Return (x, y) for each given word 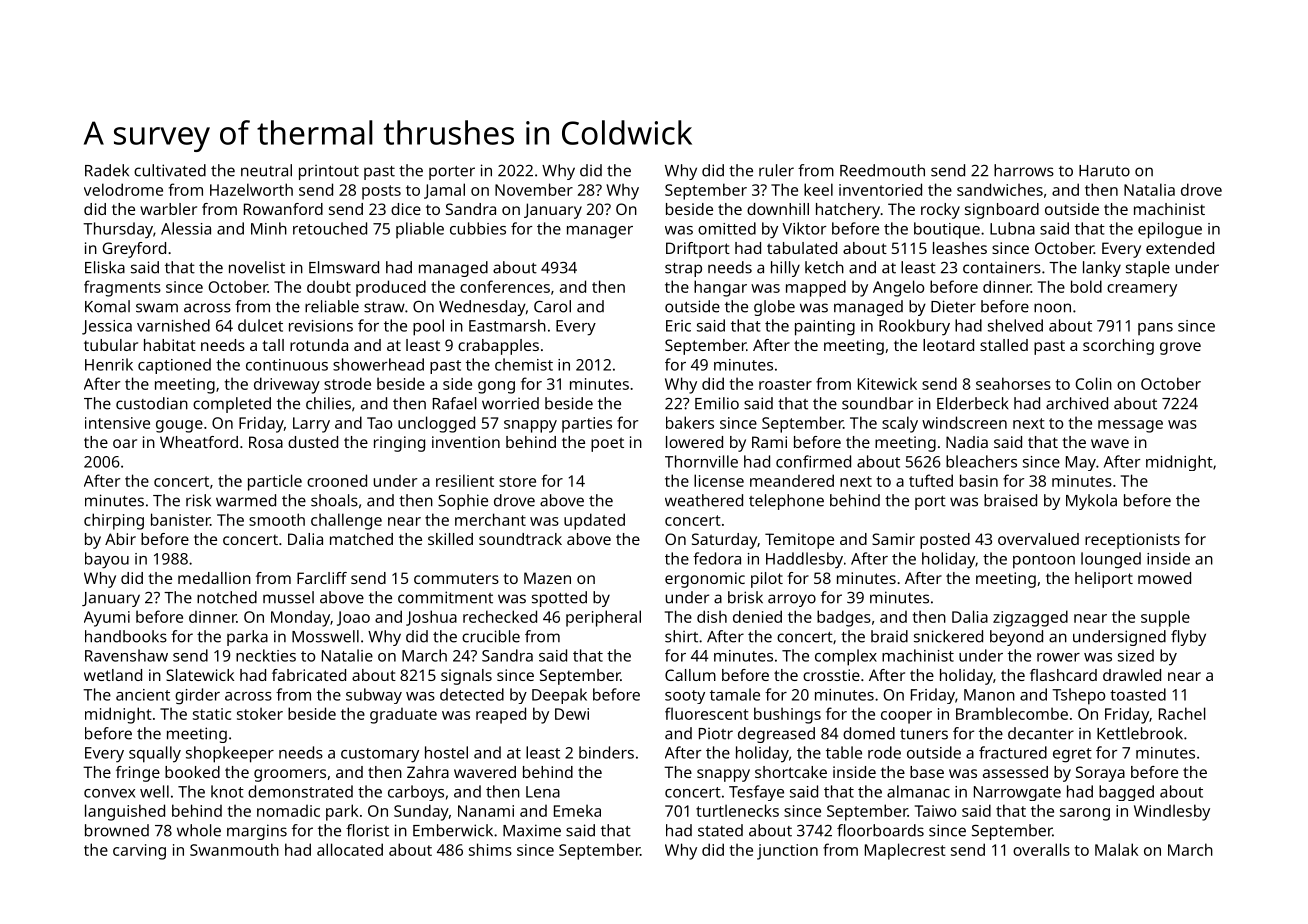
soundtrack (520, 539)
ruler (776, 170)
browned (117, 830)
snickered (948, 636)
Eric (678, 326)
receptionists (1132, 541)
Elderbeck (973, 403)
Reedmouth (882, 170)
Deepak (559, 696)
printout (329, 172)
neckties (266, 655)
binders (606, 752)
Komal (107, 306)
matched (361, 539)
